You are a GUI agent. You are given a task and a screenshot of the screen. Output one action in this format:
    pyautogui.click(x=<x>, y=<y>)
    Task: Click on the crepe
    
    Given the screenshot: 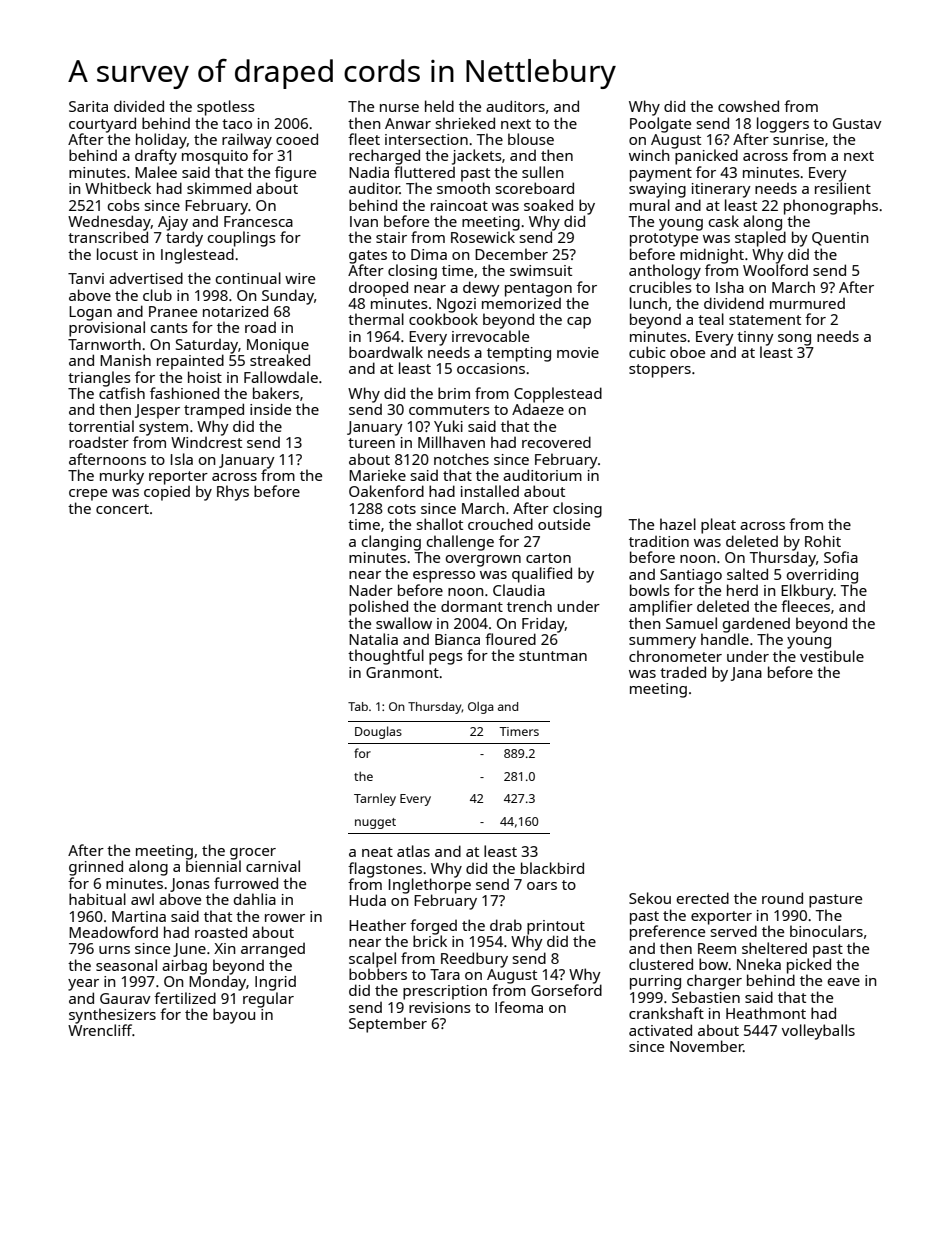 What is the action you would take?
    pyautogui.click(x=88, y=495)
